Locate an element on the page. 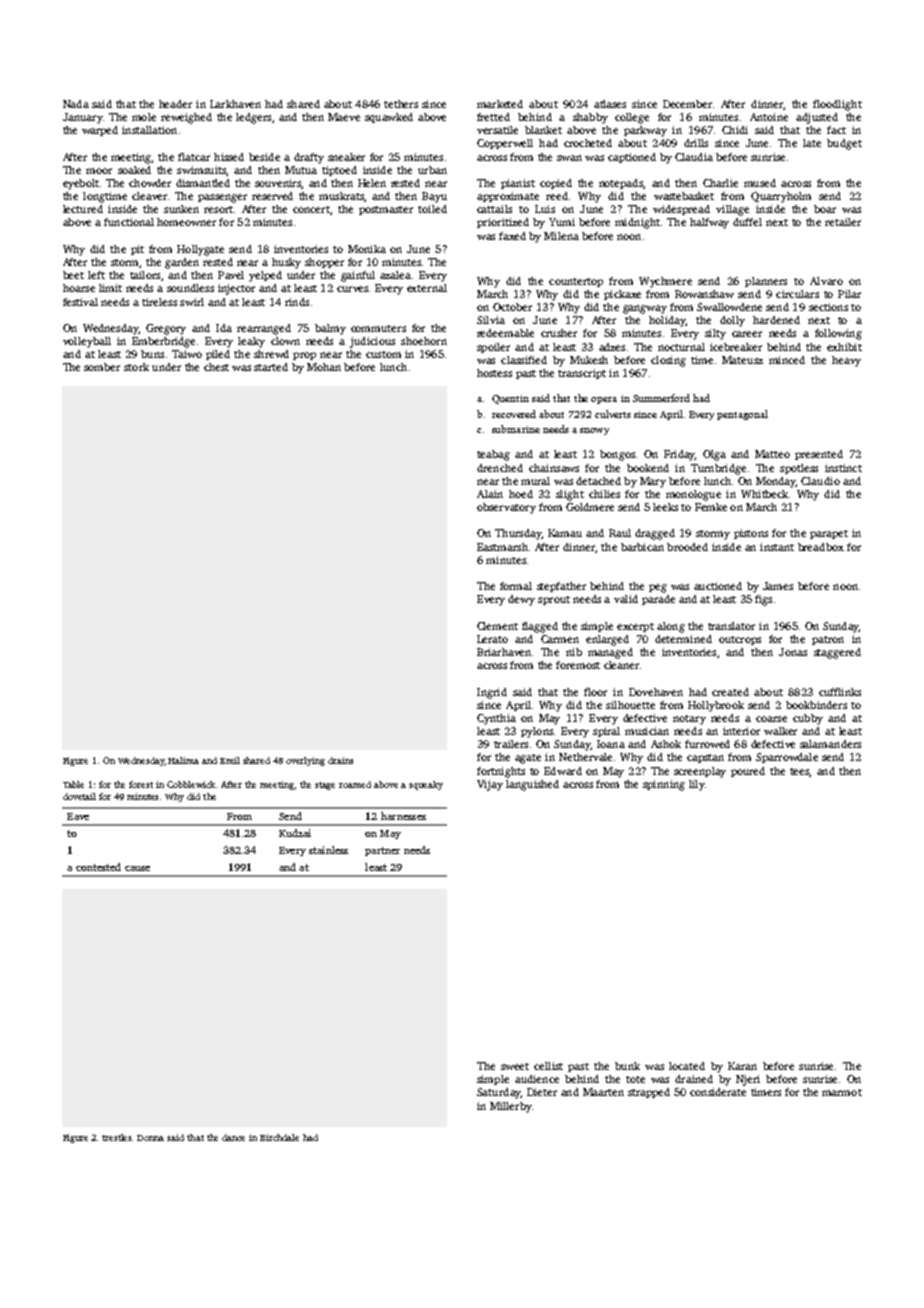 The image size is (924, 1308). Lerato is located at coordinates (492, 639).
